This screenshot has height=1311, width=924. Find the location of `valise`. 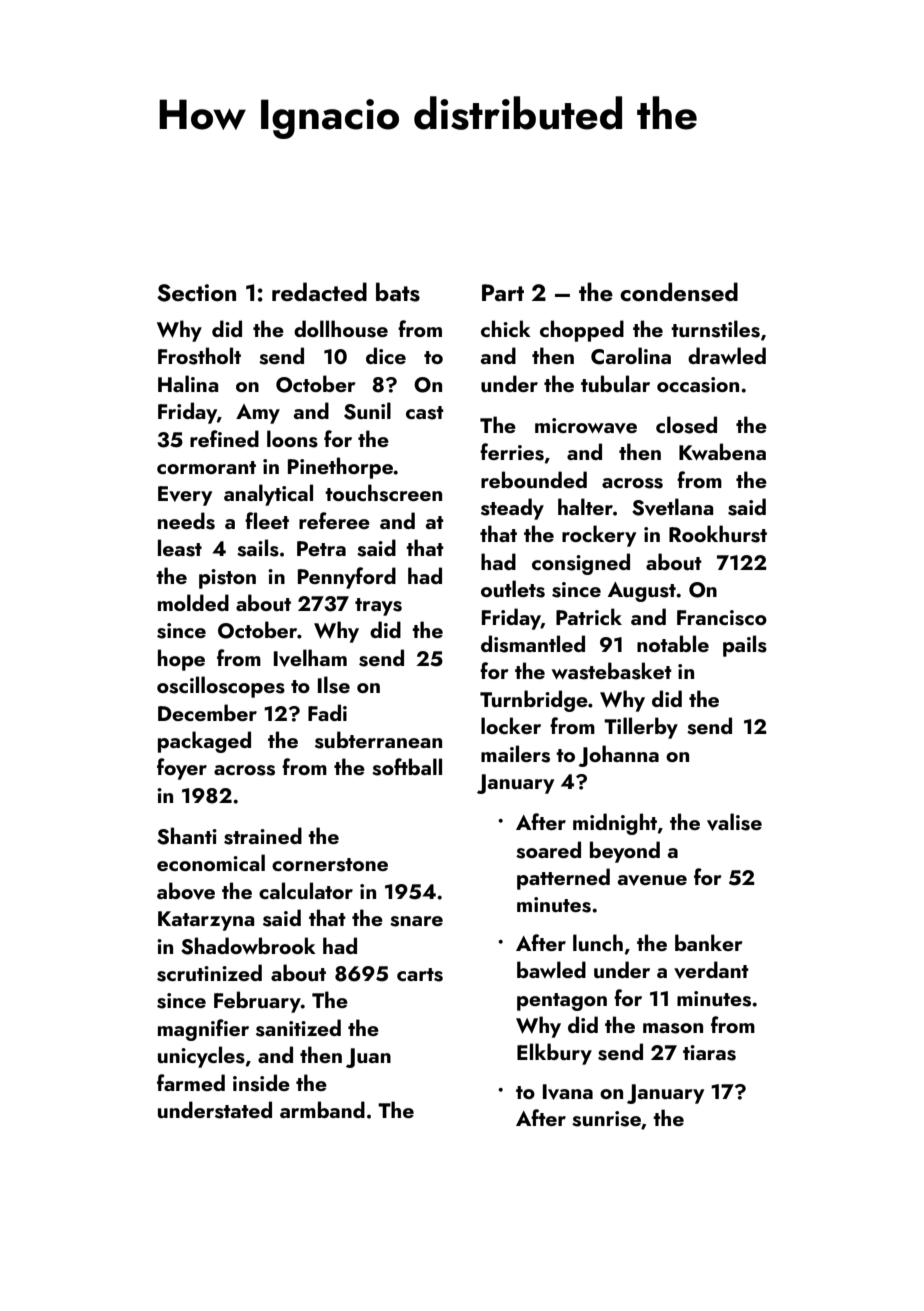

valise is located at coordinates (734, 822).
